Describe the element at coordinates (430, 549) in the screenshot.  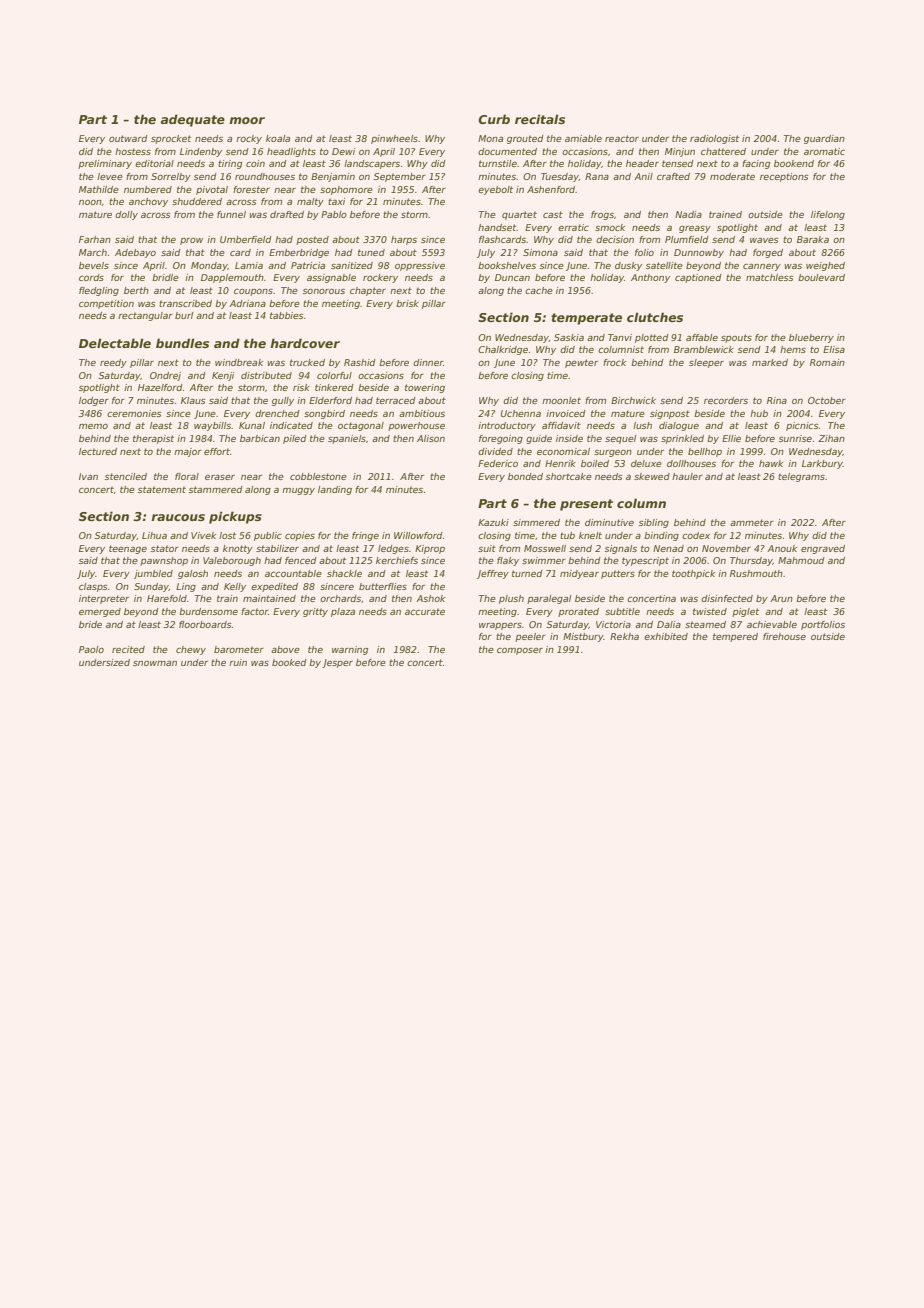
I see `Kiprop` at that location.
